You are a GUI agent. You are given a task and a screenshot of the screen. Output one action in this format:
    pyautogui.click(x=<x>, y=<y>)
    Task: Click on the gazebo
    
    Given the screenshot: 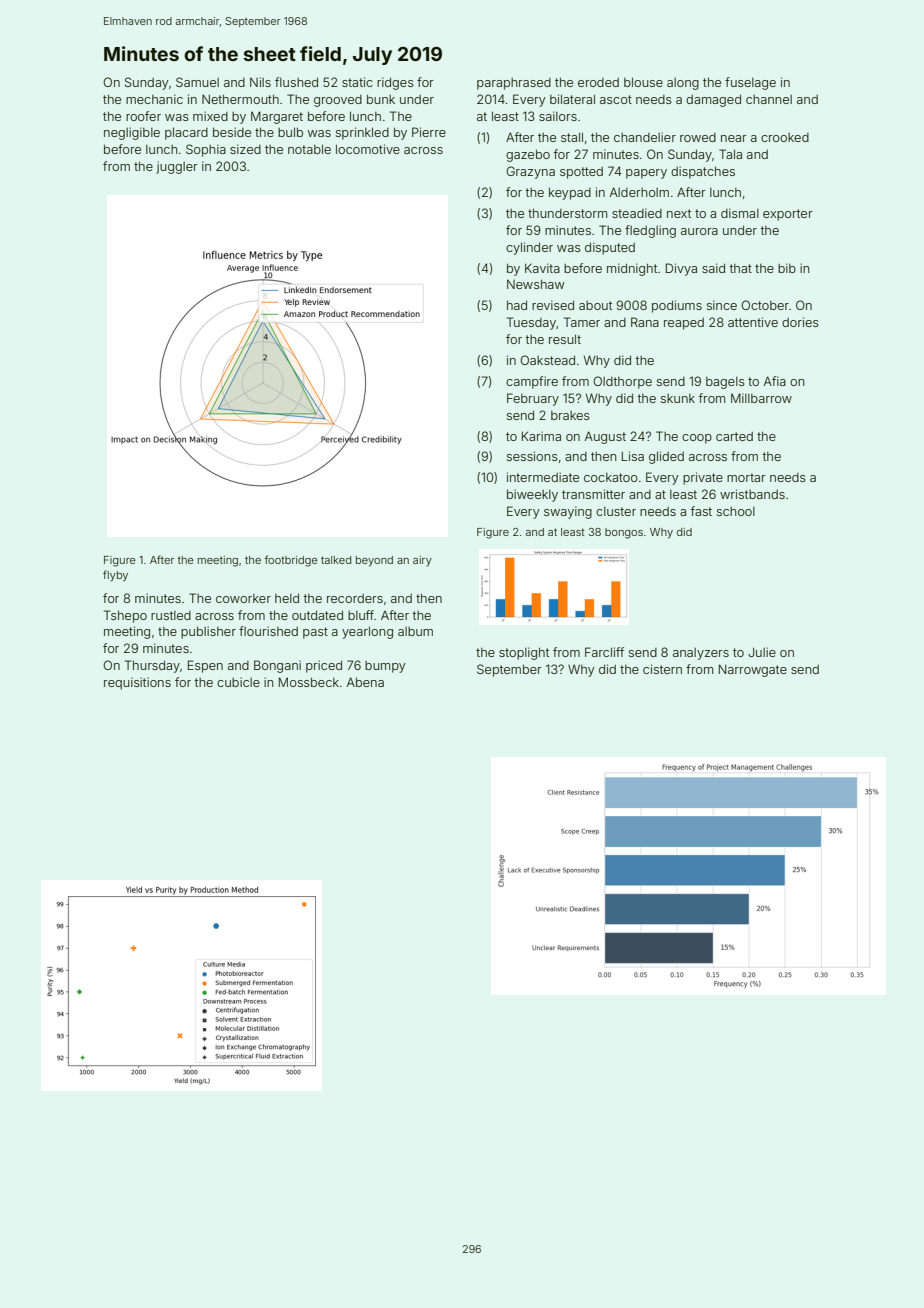 What is the action you would take?
    pyautogui.click(x=528, y=155)
